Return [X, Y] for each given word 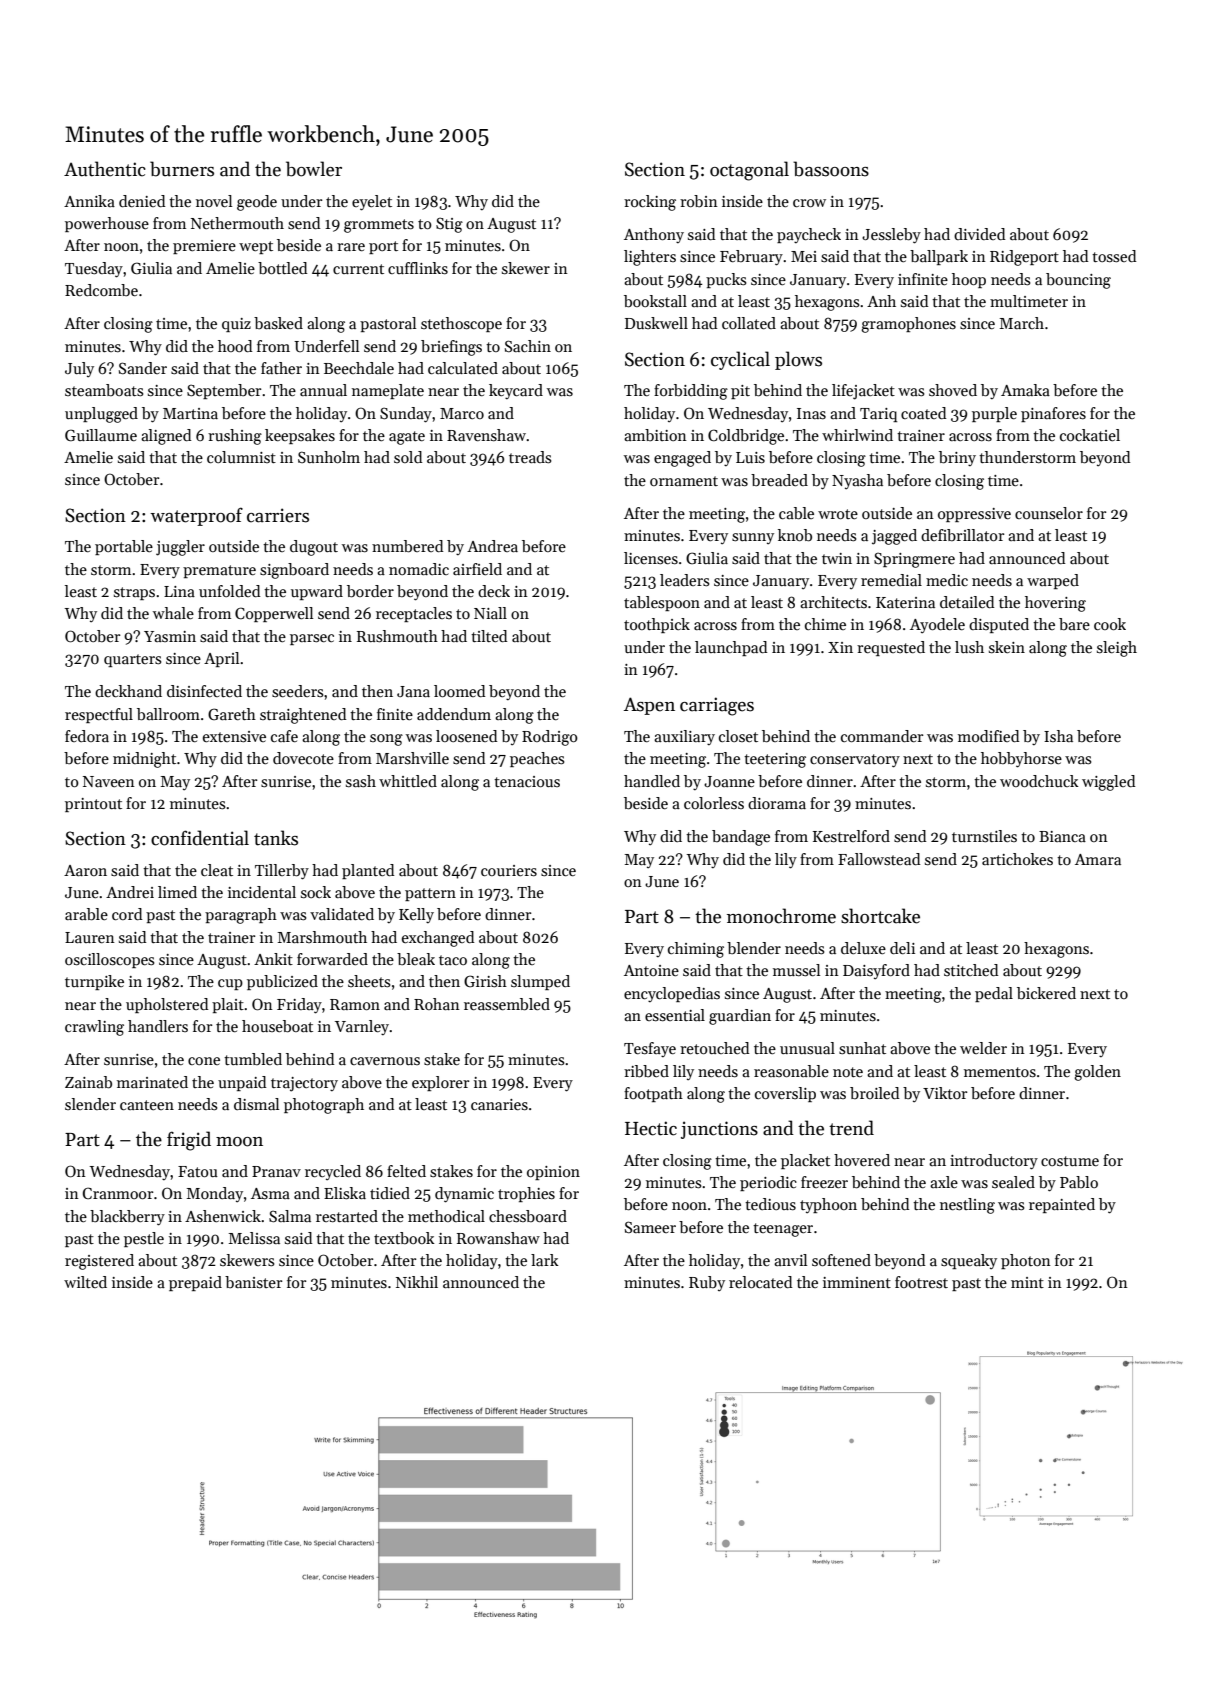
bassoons [831, 169]
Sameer [650, 1227]
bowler [314, 169]
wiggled [1109, 783]
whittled [408, 781]
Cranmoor [118, 1193]
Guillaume [101, 435]
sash [361, 781]
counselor [1049, 513]
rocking [650, 203]
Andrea [492, 546]
